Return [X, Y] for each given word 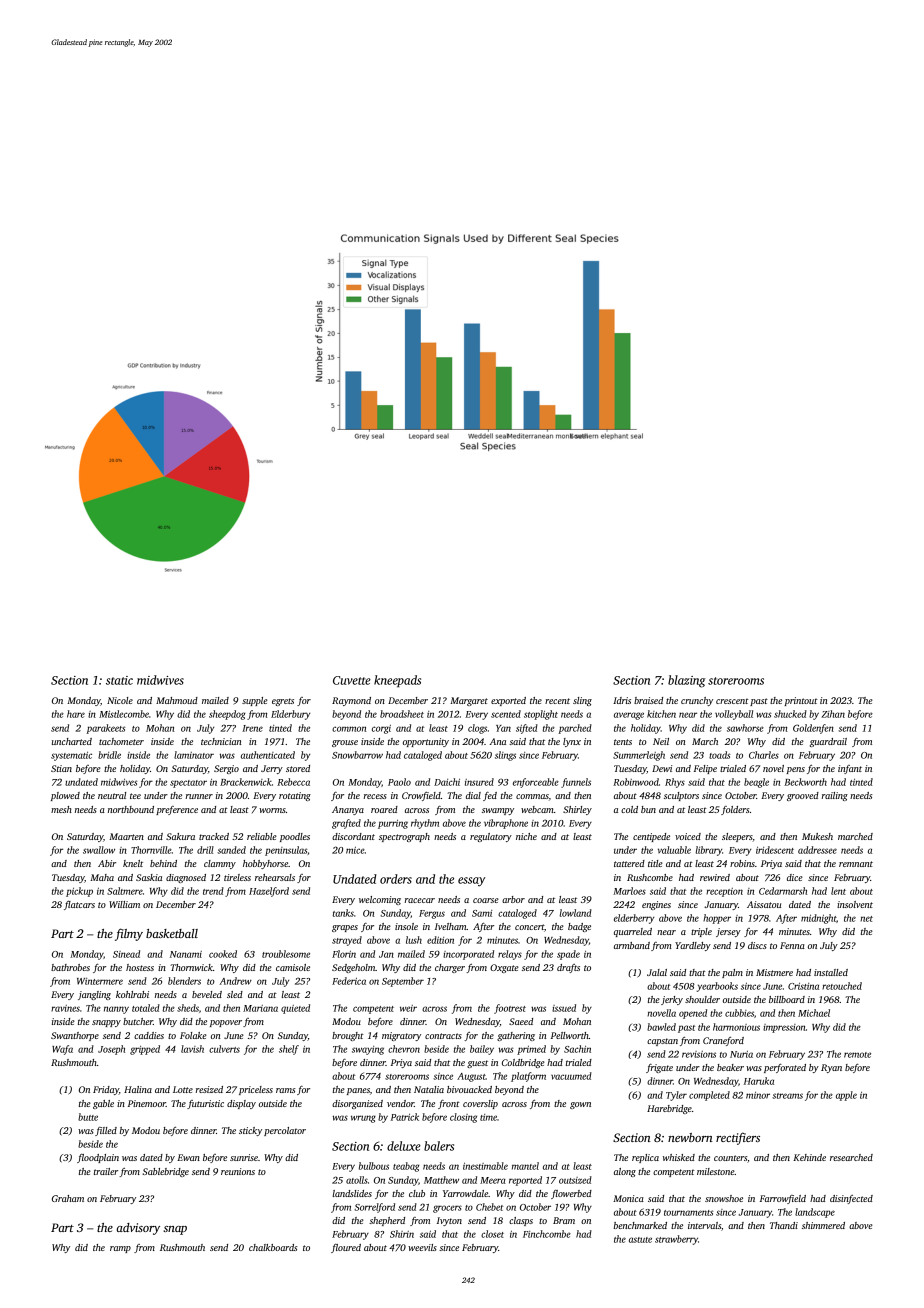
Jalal [657, 972]
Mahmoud [177, 700]
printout [801, 701]
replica [645, 1158]
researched [851, 1157]
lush [414, 940]
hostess [140, 967]
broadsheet [402, 714]
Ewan [188, 1157]
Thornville [151, 850]
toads [719, 755]
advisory [138, 1229]
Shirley [577, 810]
